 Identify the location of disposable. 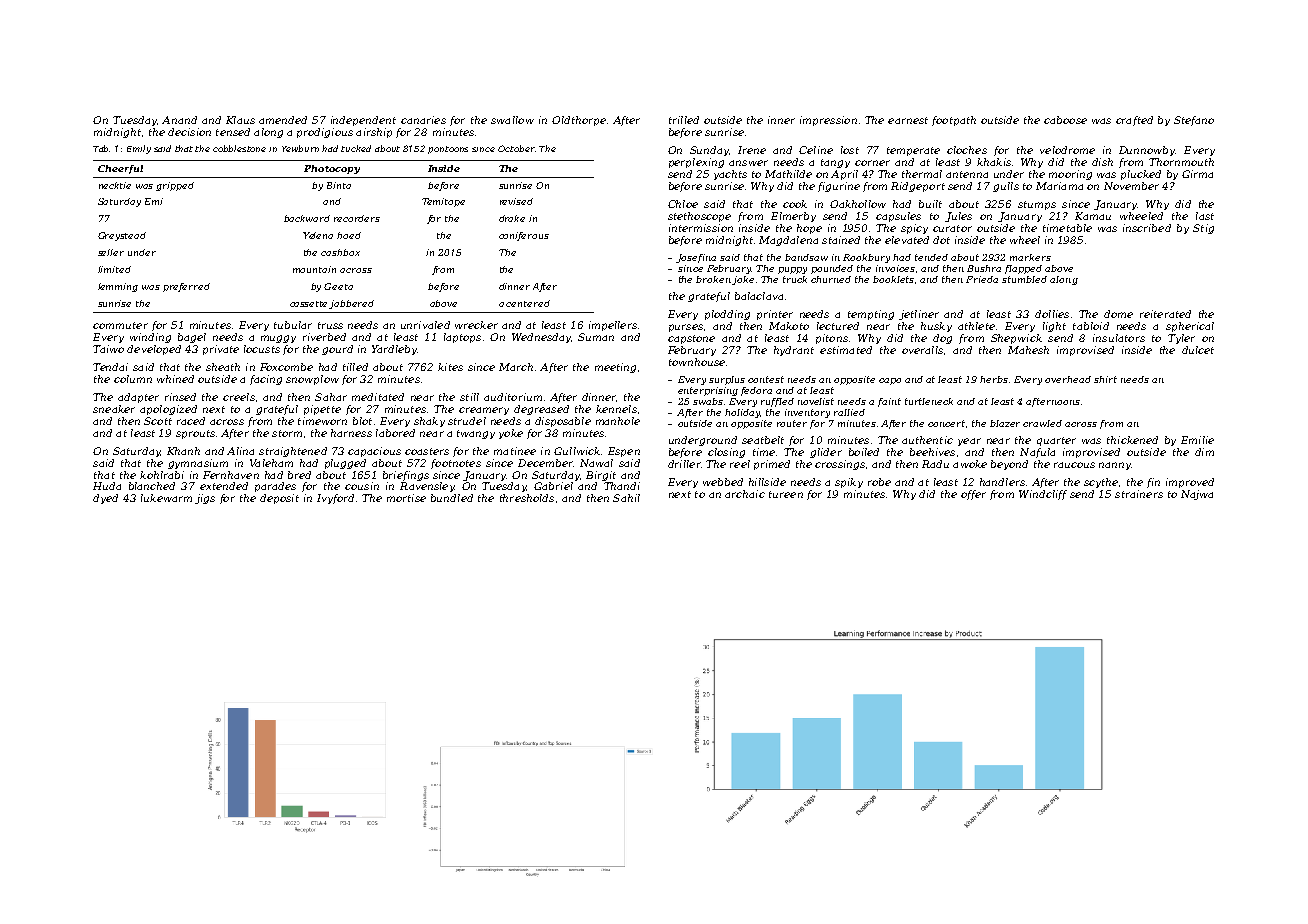
(563, 422).
